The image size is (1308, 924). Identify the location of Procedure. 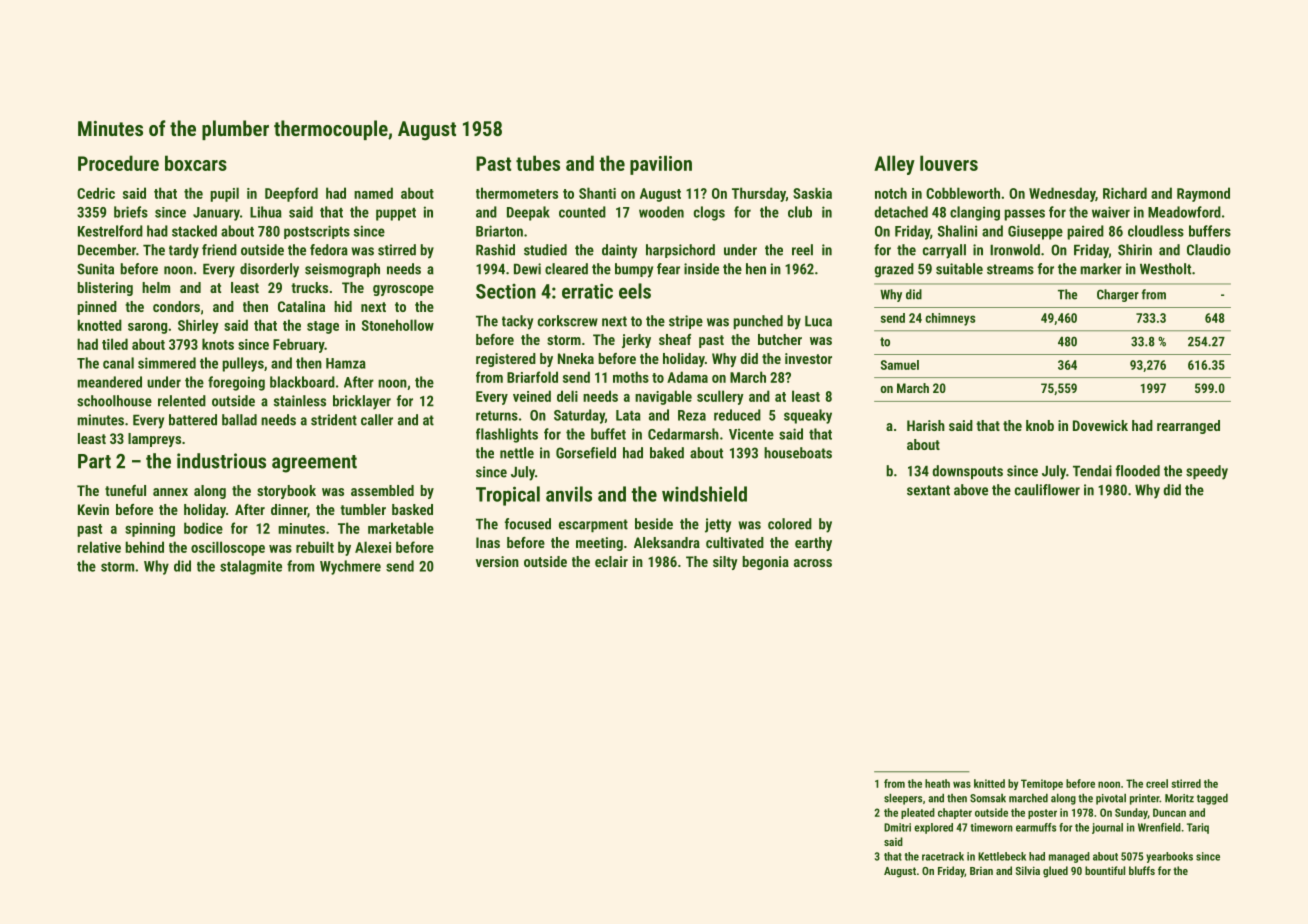
(118, 163).
